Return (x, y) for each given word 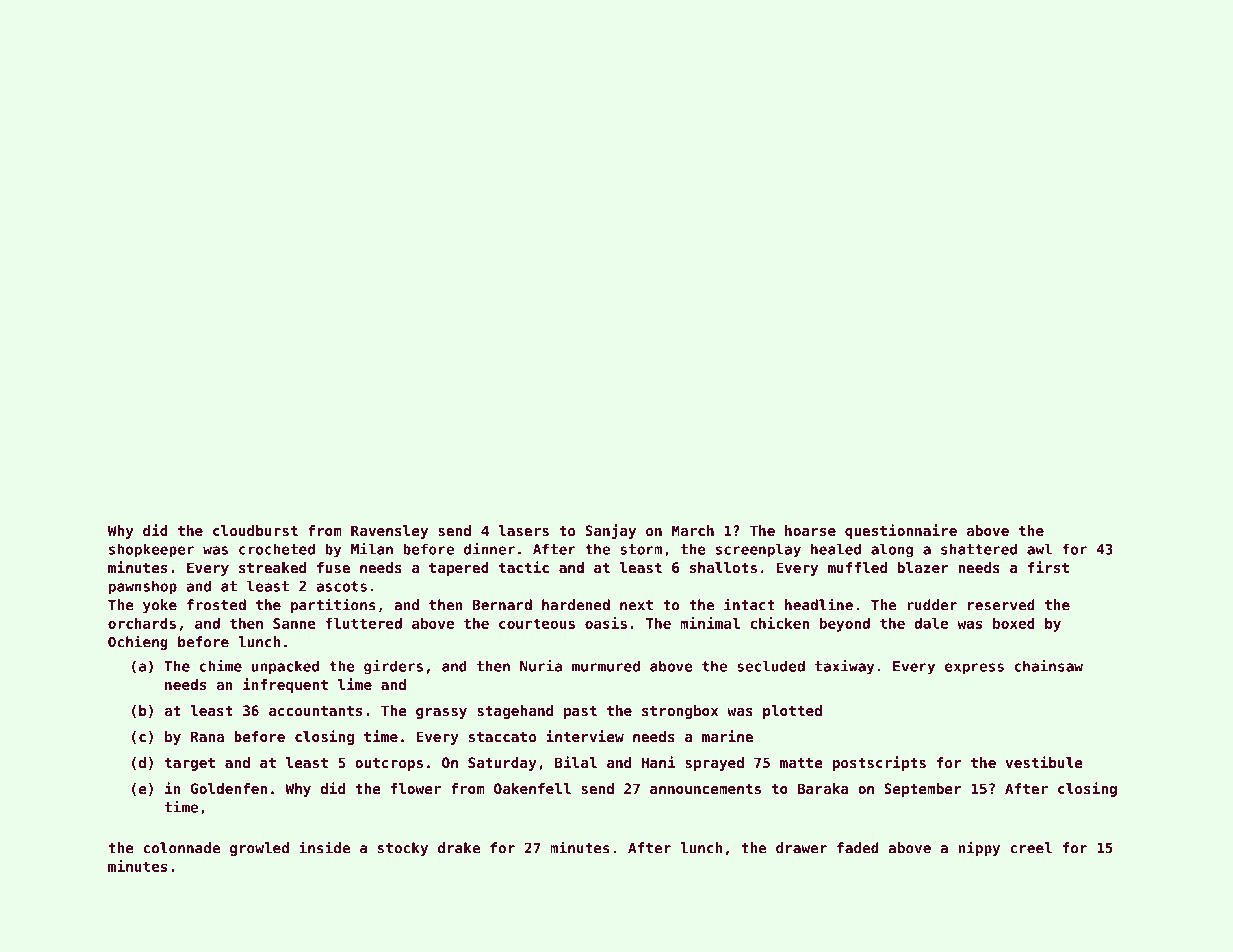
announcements (705, 789)
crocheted (277, 549)
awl (1039, 549)
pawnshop (143, 587)
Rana (207, 736)
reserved (1001, 605)
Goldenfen (229, 788)
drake (459, 848)
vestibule (1044, 762)
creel (1031, 848)
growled (259, 849)
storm (641, 549)
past (580, 712)
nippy (979, 848)
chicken (779, 623)
